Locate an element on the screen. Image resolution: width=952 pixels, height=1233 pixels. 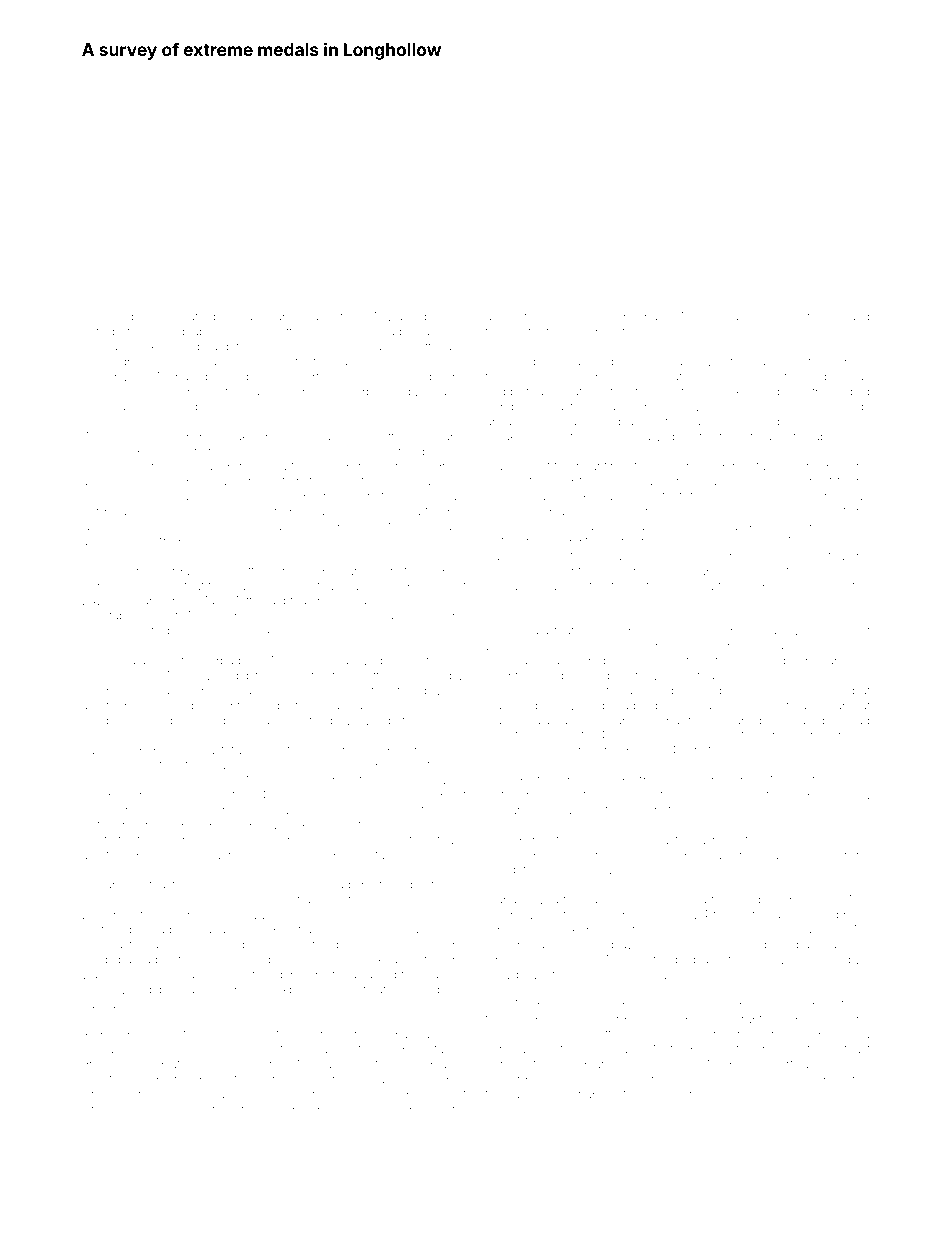
backward is located at coordinates (533, 1094).
